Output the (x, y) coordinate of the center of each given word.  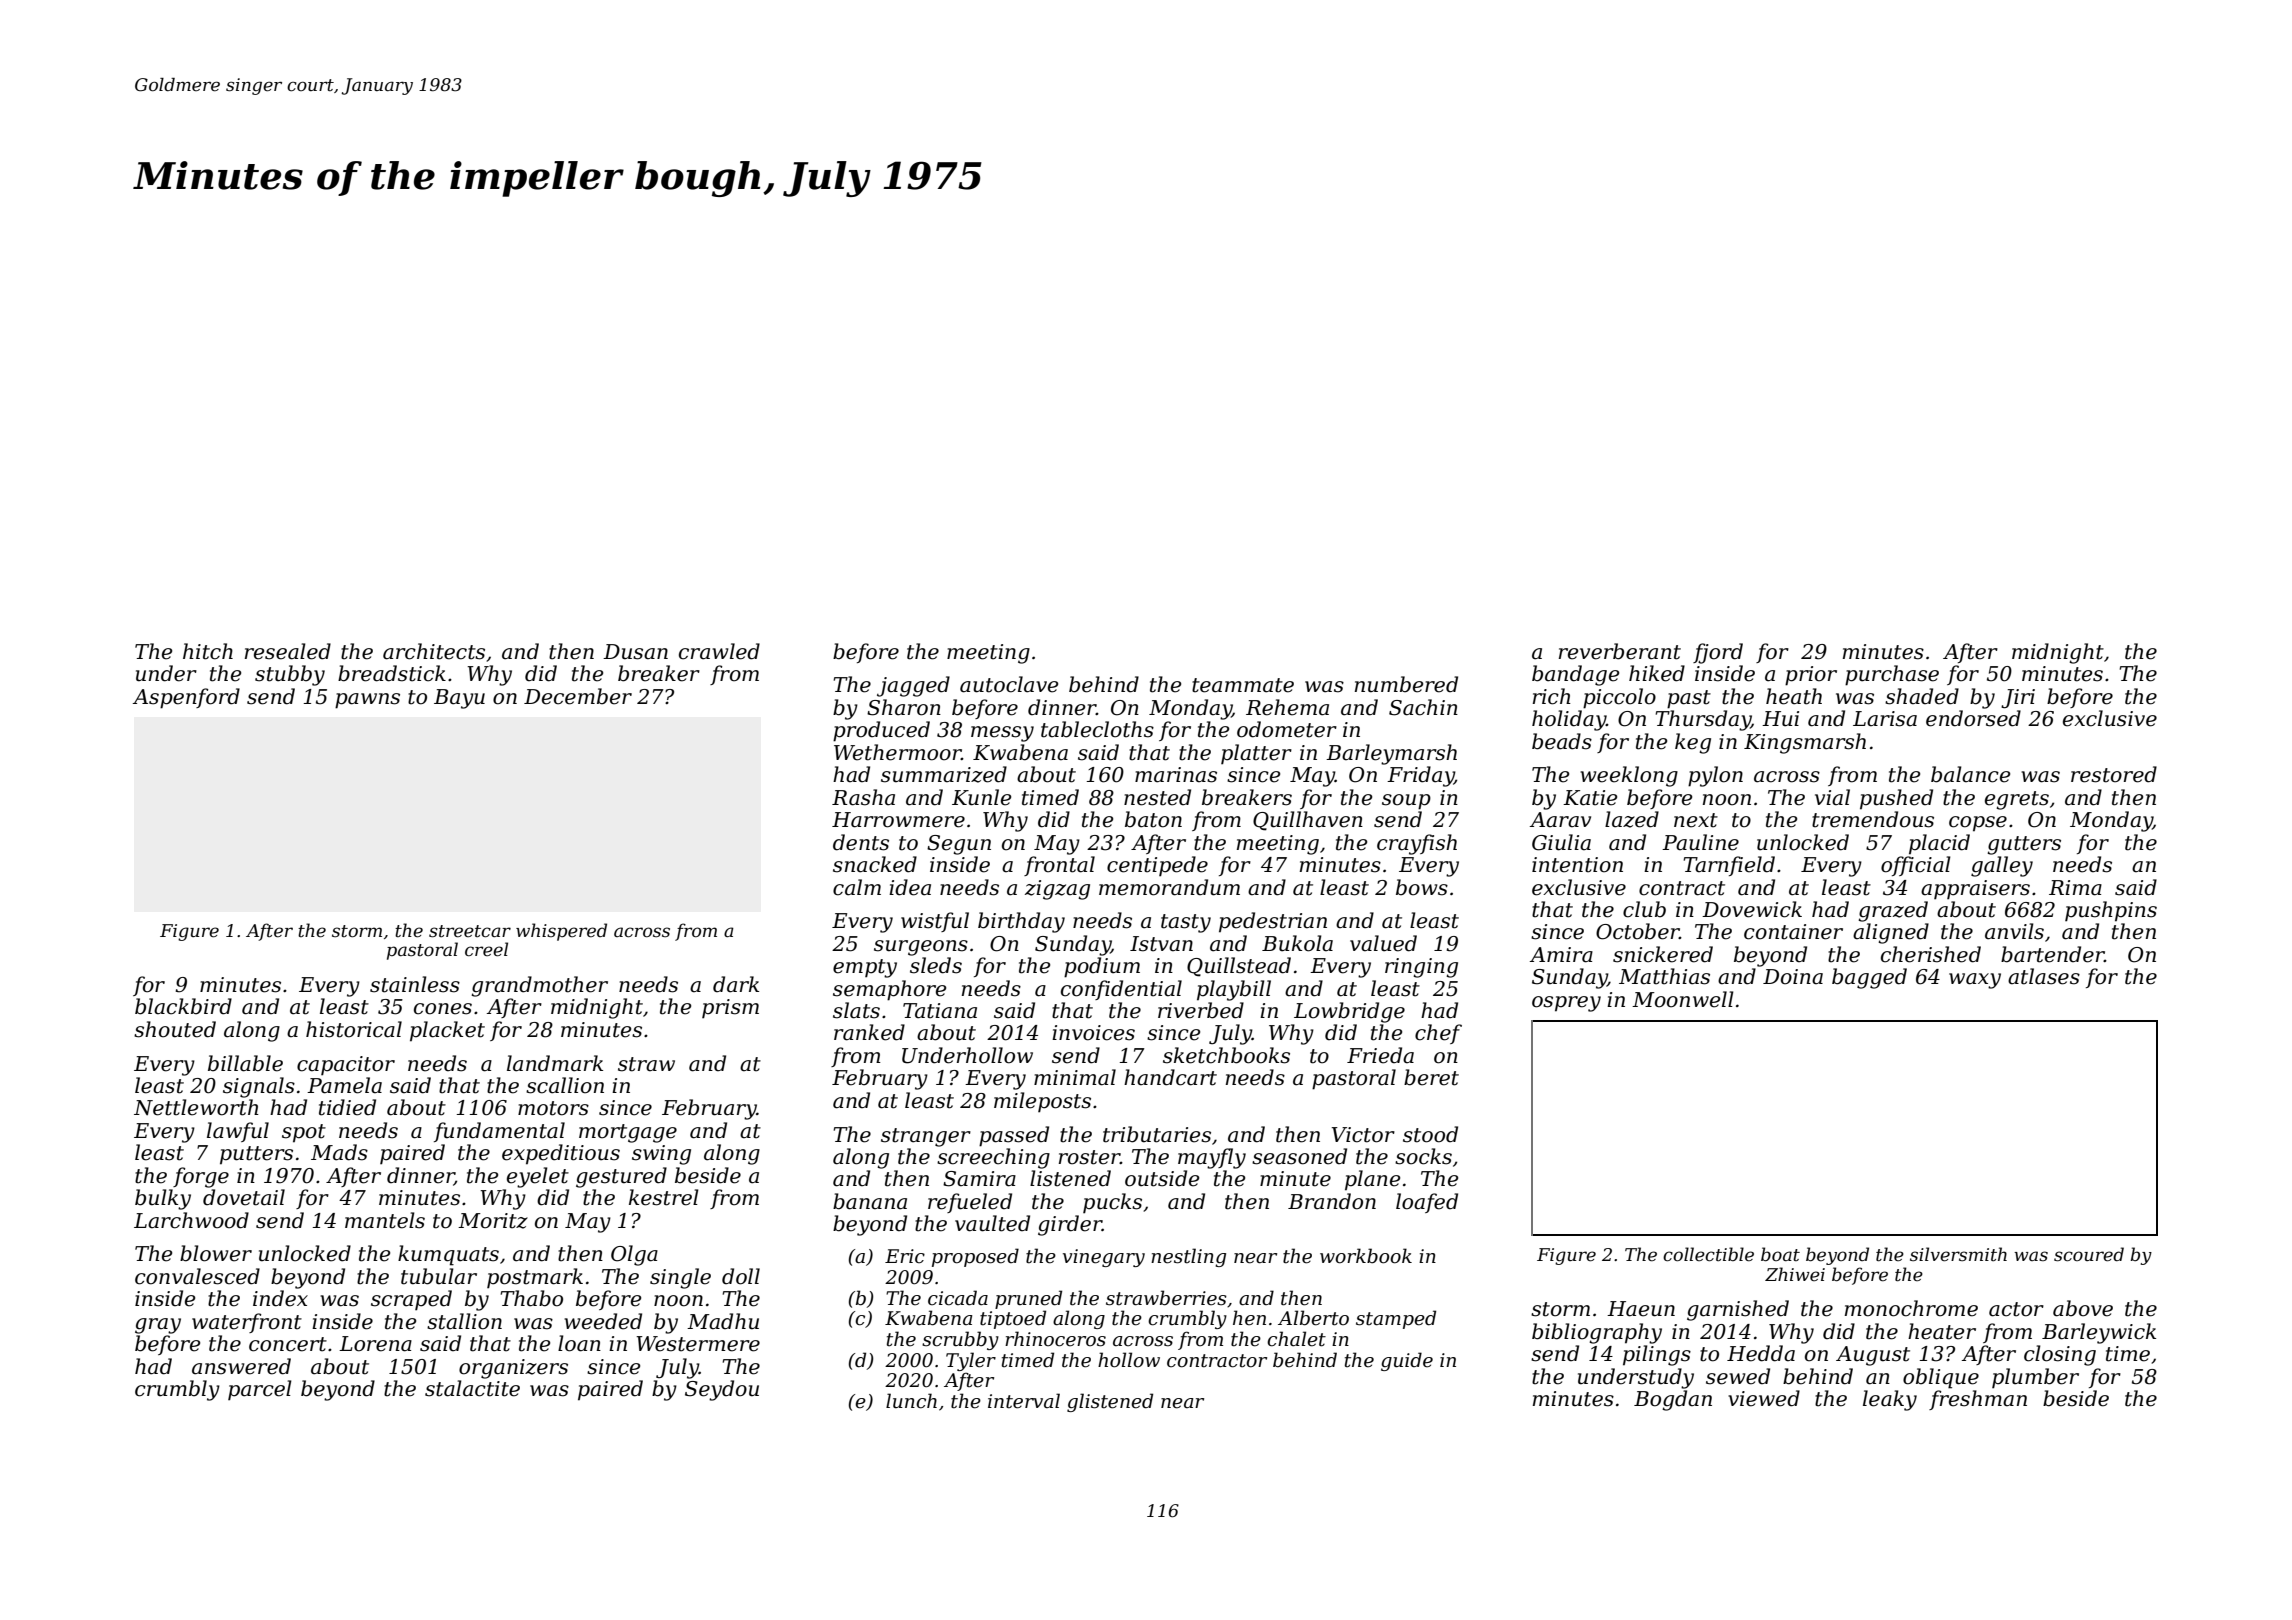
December (578, 696)
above (2083, 1308)
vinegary (1104, 1258)
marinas (1176, 775)
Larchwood (191, 1220)
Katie (1590, 798)
